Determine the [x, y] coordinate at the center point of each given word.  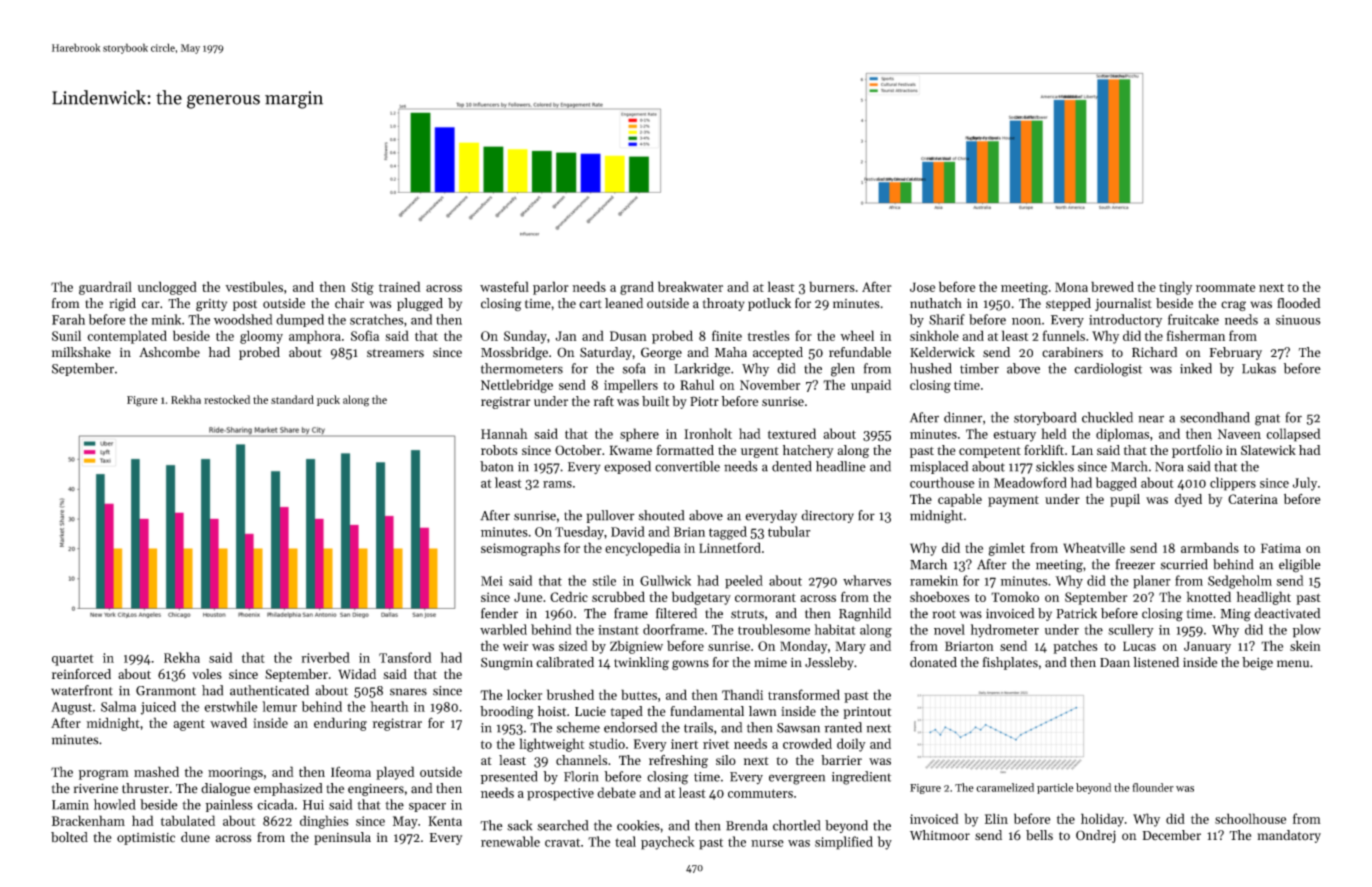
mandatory [1289, 836]
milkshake [81, 352]
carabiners [1072, 352]
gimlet [1007, 549]
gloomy [261, 337]
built [655, 401]
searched [562, 825]
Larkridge [702, 370]
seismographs [520, 549]
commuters [760, 793]
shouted [661, 515]
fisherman [1196, 335]
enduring [340, 724]
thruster [145, 788]
